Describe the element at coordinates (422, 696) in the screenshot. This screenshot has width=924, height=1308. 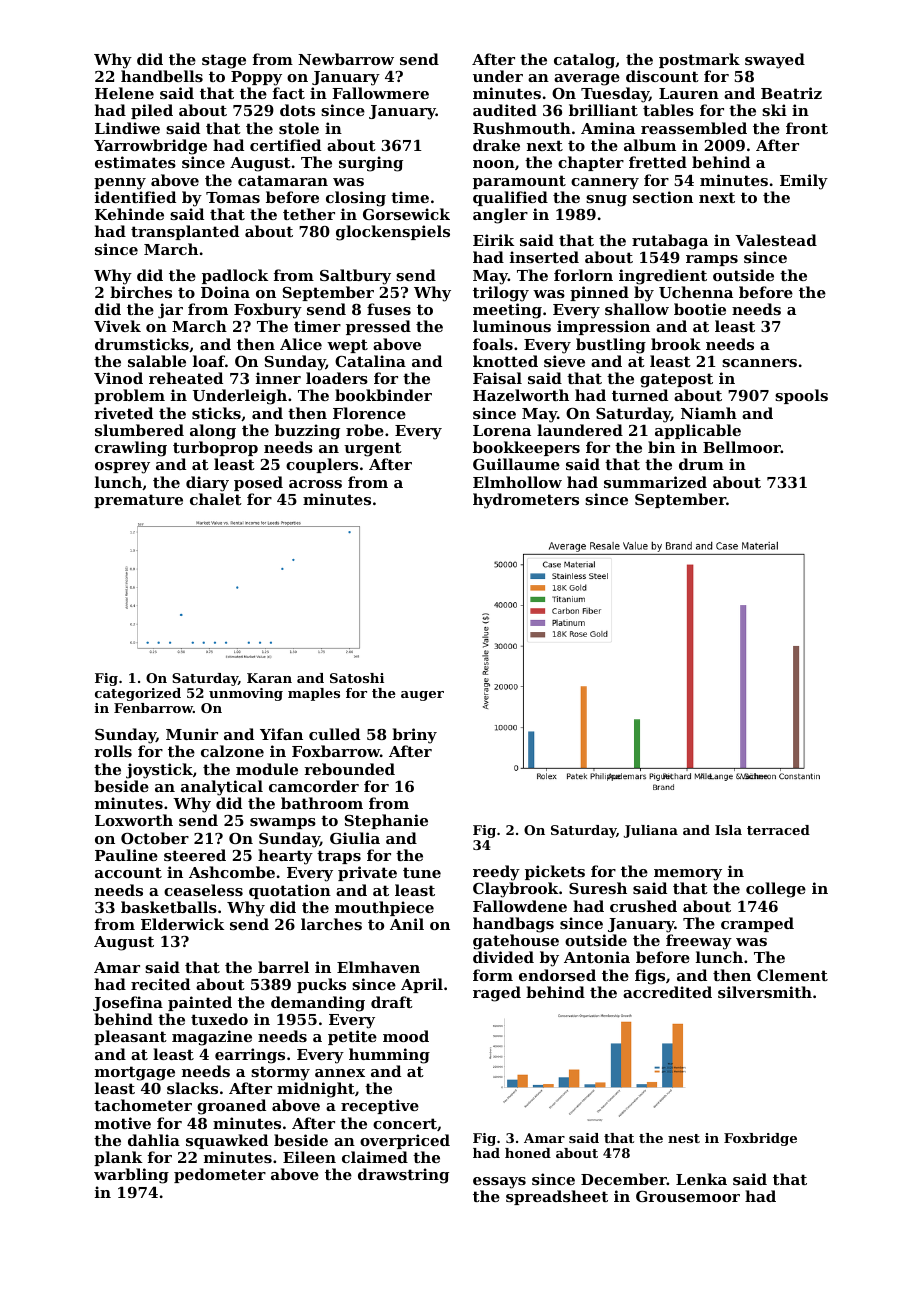
I see `auger` at that location.
